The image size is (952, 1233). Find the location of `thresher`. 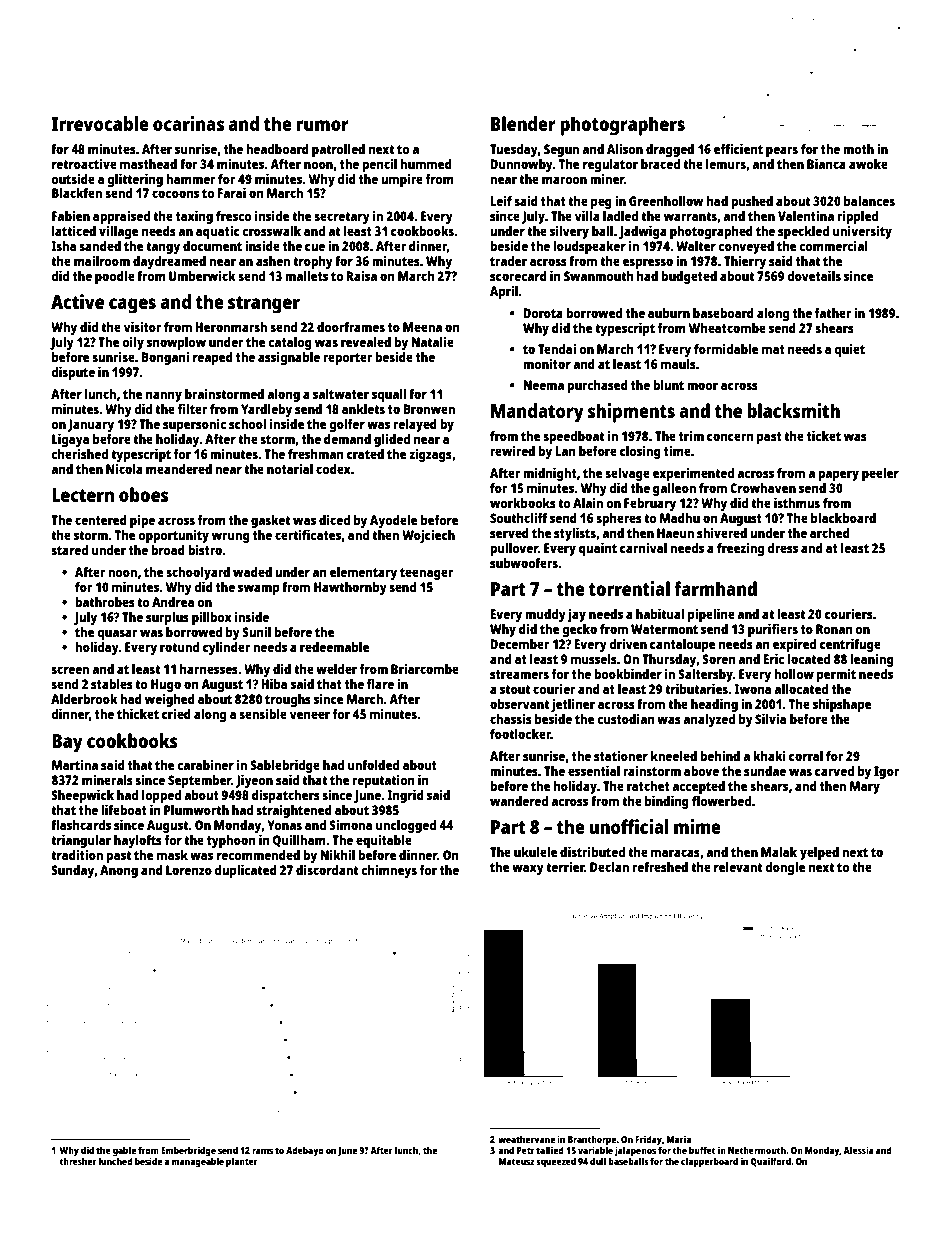

thresher is located at coordinates (78, 1161).
